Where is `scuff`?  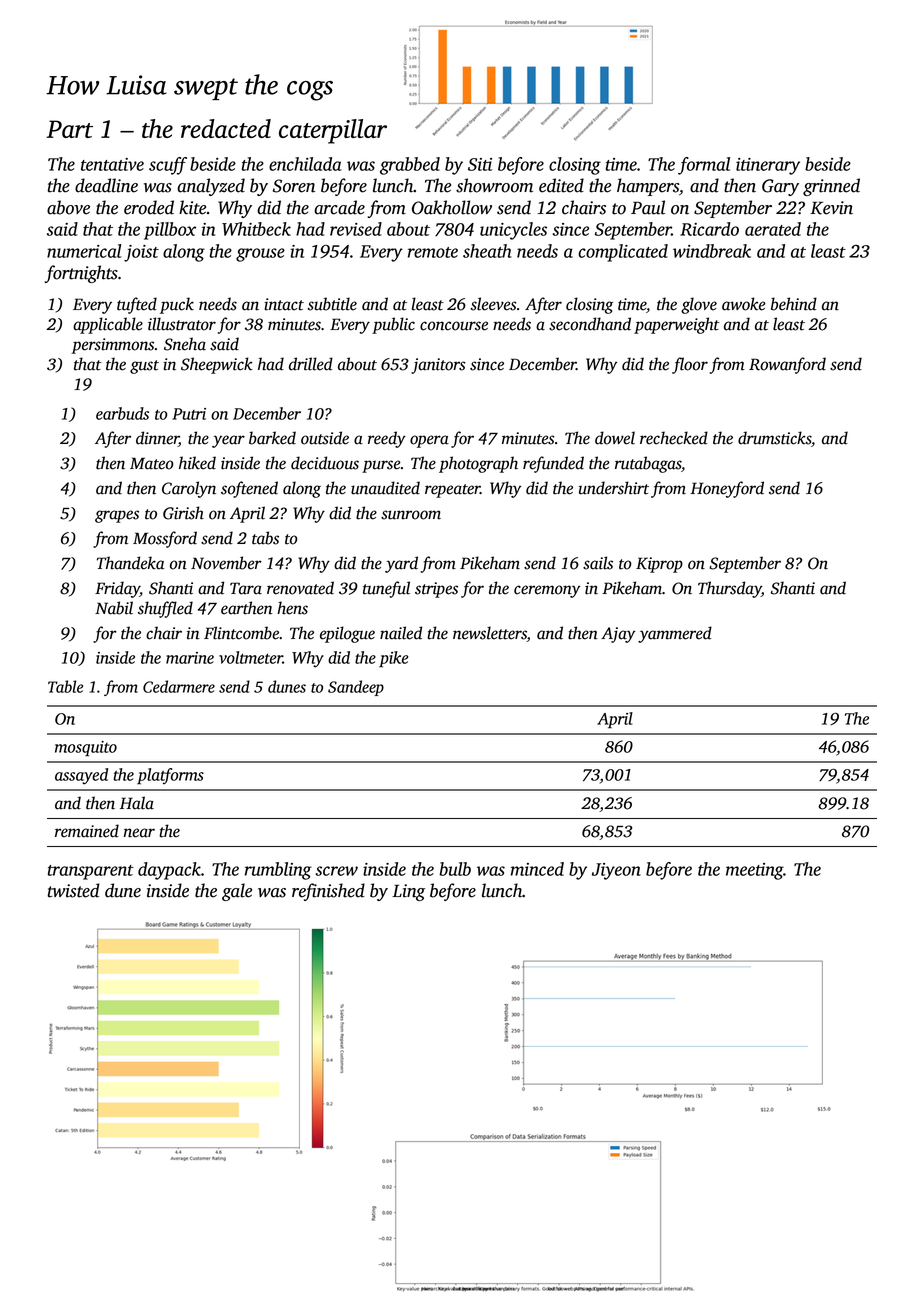 scuff is located at coordinates (168, 166).
